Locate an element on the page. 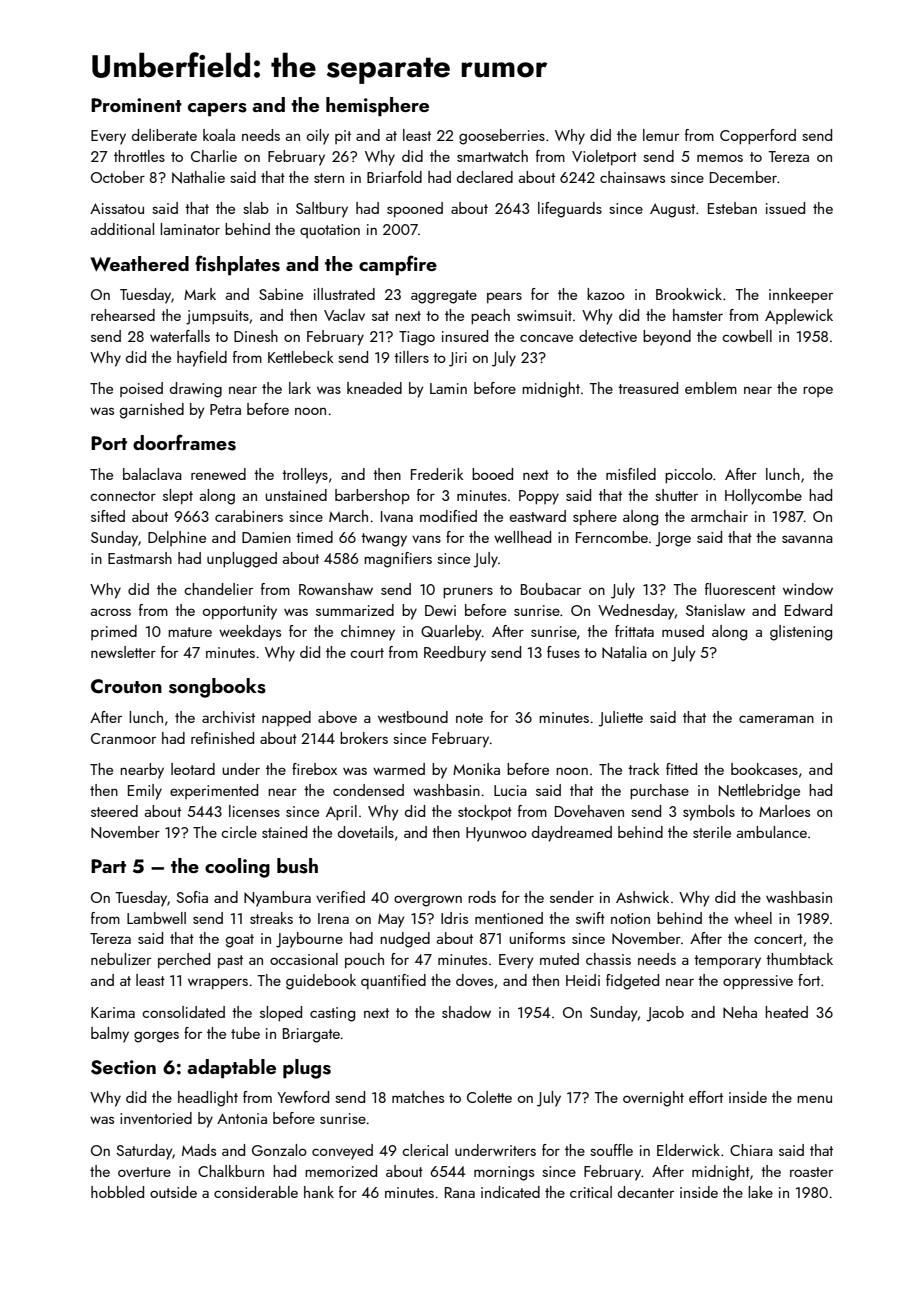 The image size is (924, 1308). Copperford is located at coordinates (758, 136).
